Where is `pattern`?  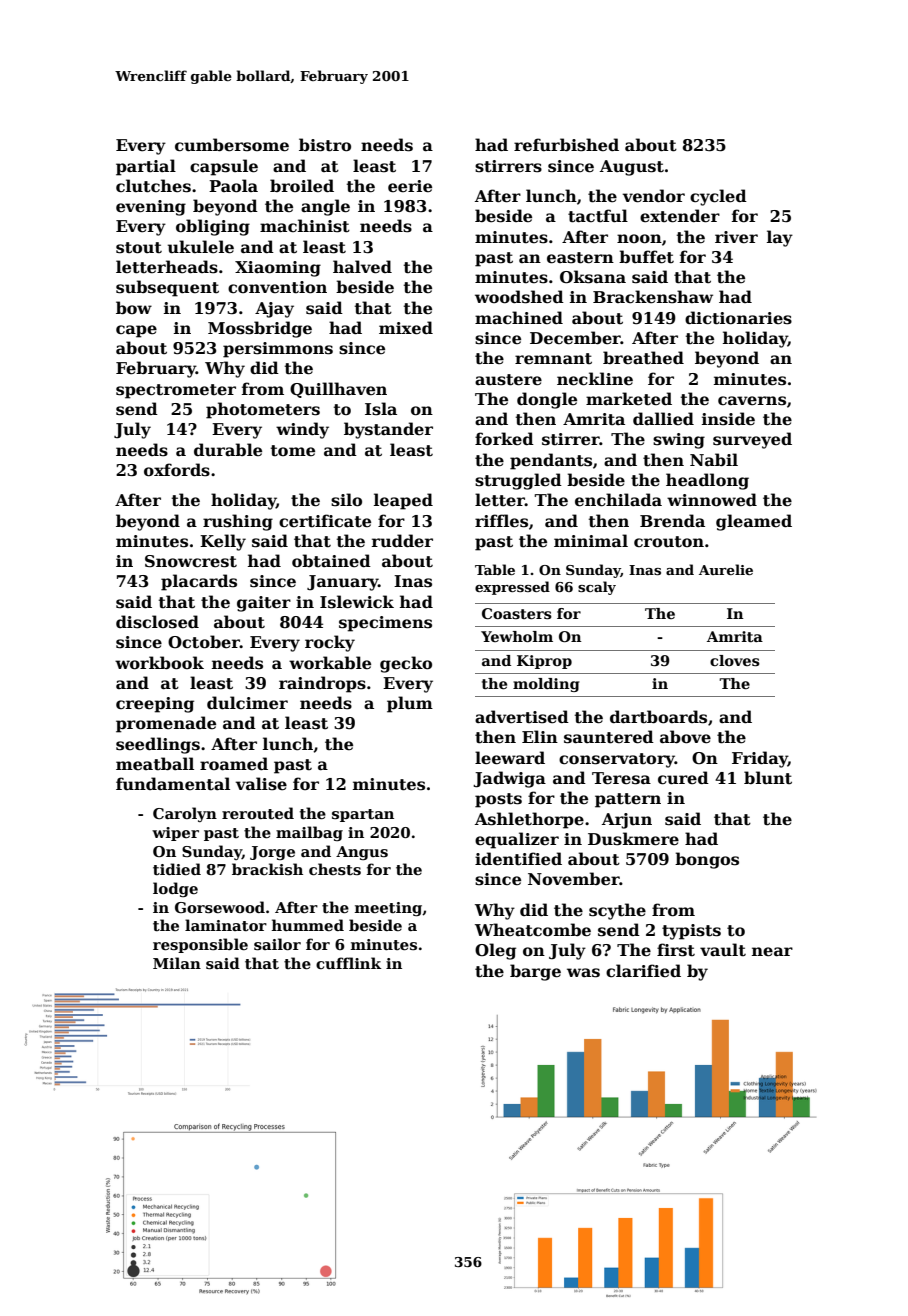 pattern is located at coordinates (628, 800).
